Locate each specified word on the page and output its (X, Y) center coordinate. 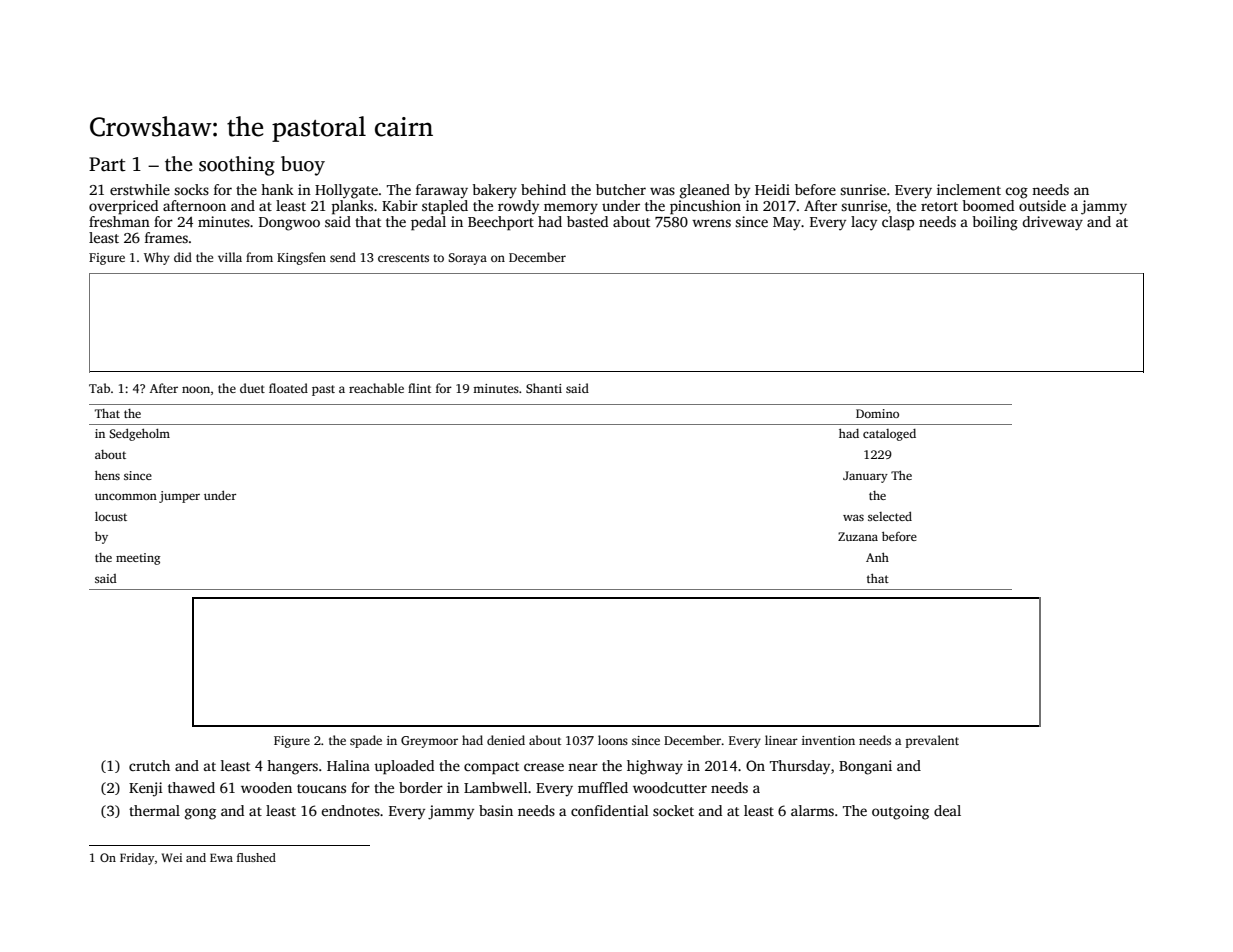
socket (673, 810)
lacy (864, 223)
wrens (711, 223)
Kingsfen (301, 258)
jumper (179, 497)
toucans (321, 788)
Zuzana (858, 536)
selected (890, 516)
